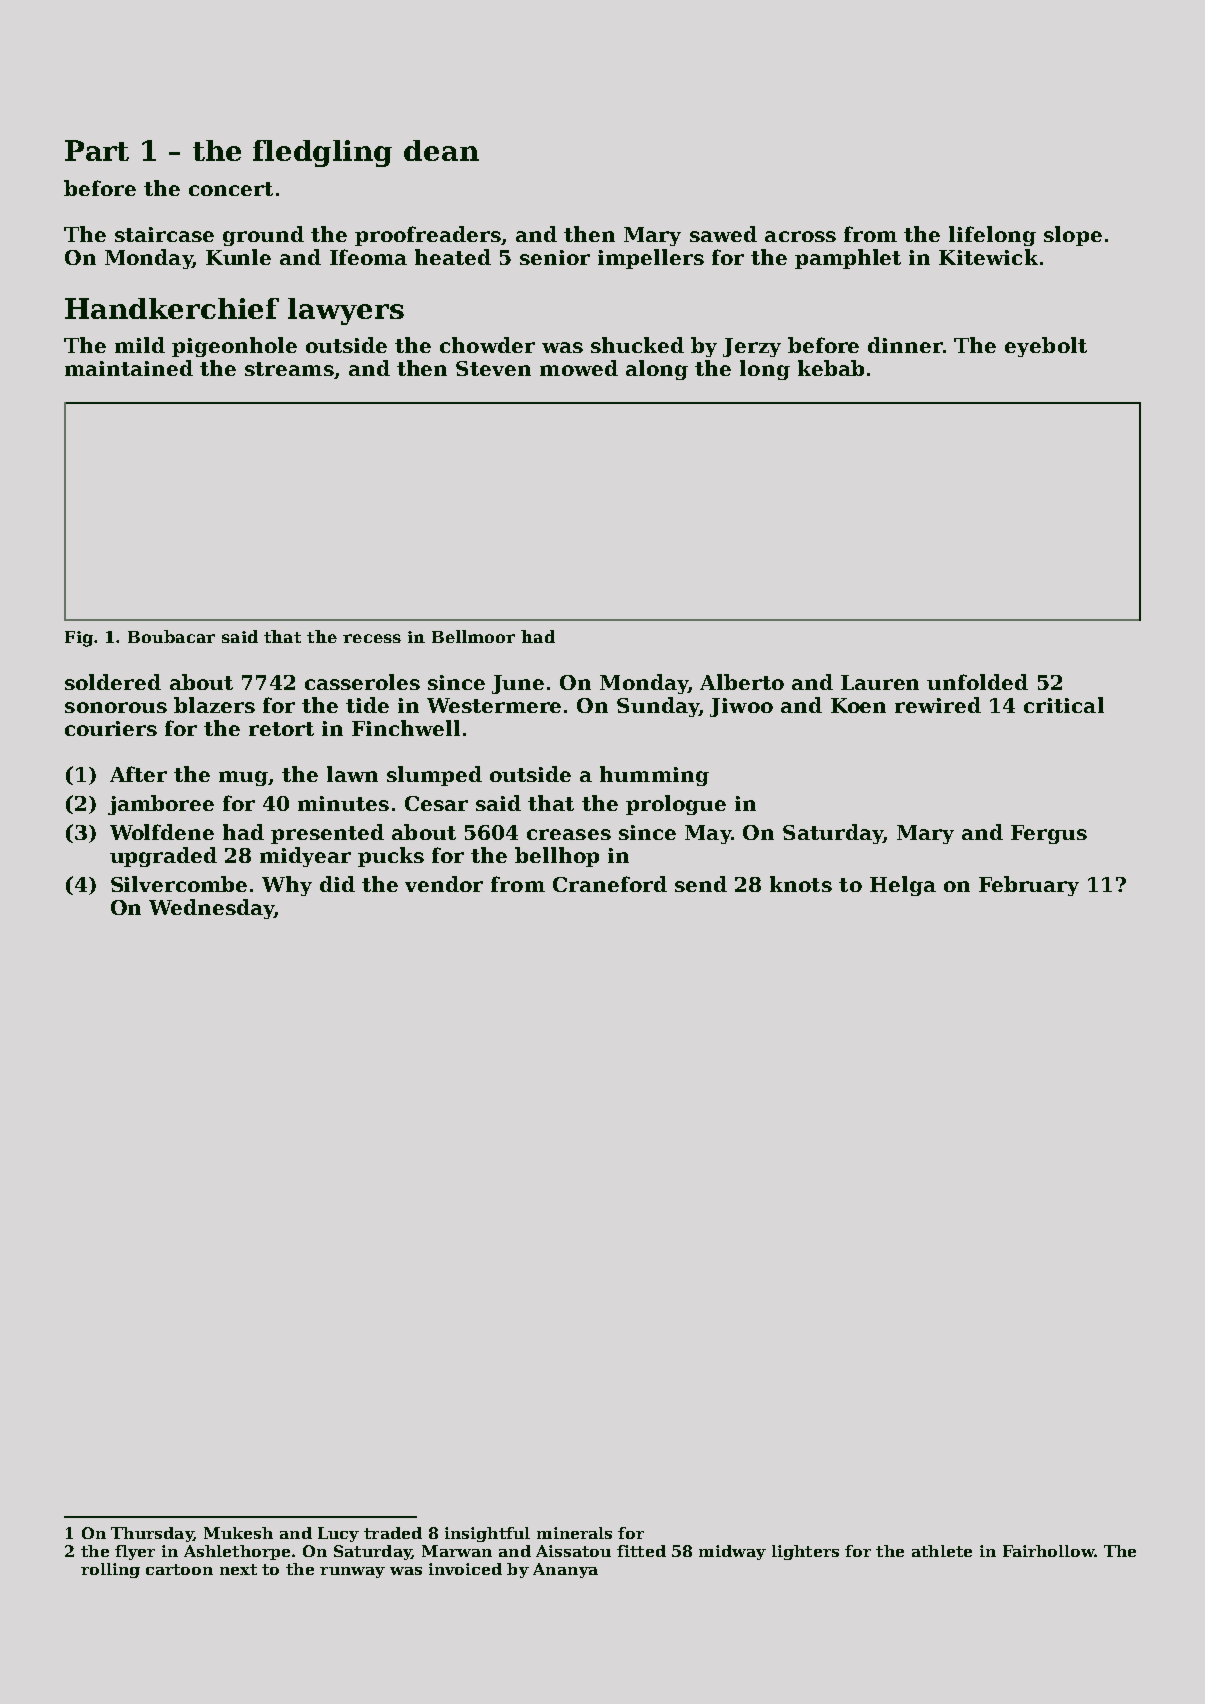 This document has width=1205, height=1704. I want to click on Alberto, so click(742, 682).
